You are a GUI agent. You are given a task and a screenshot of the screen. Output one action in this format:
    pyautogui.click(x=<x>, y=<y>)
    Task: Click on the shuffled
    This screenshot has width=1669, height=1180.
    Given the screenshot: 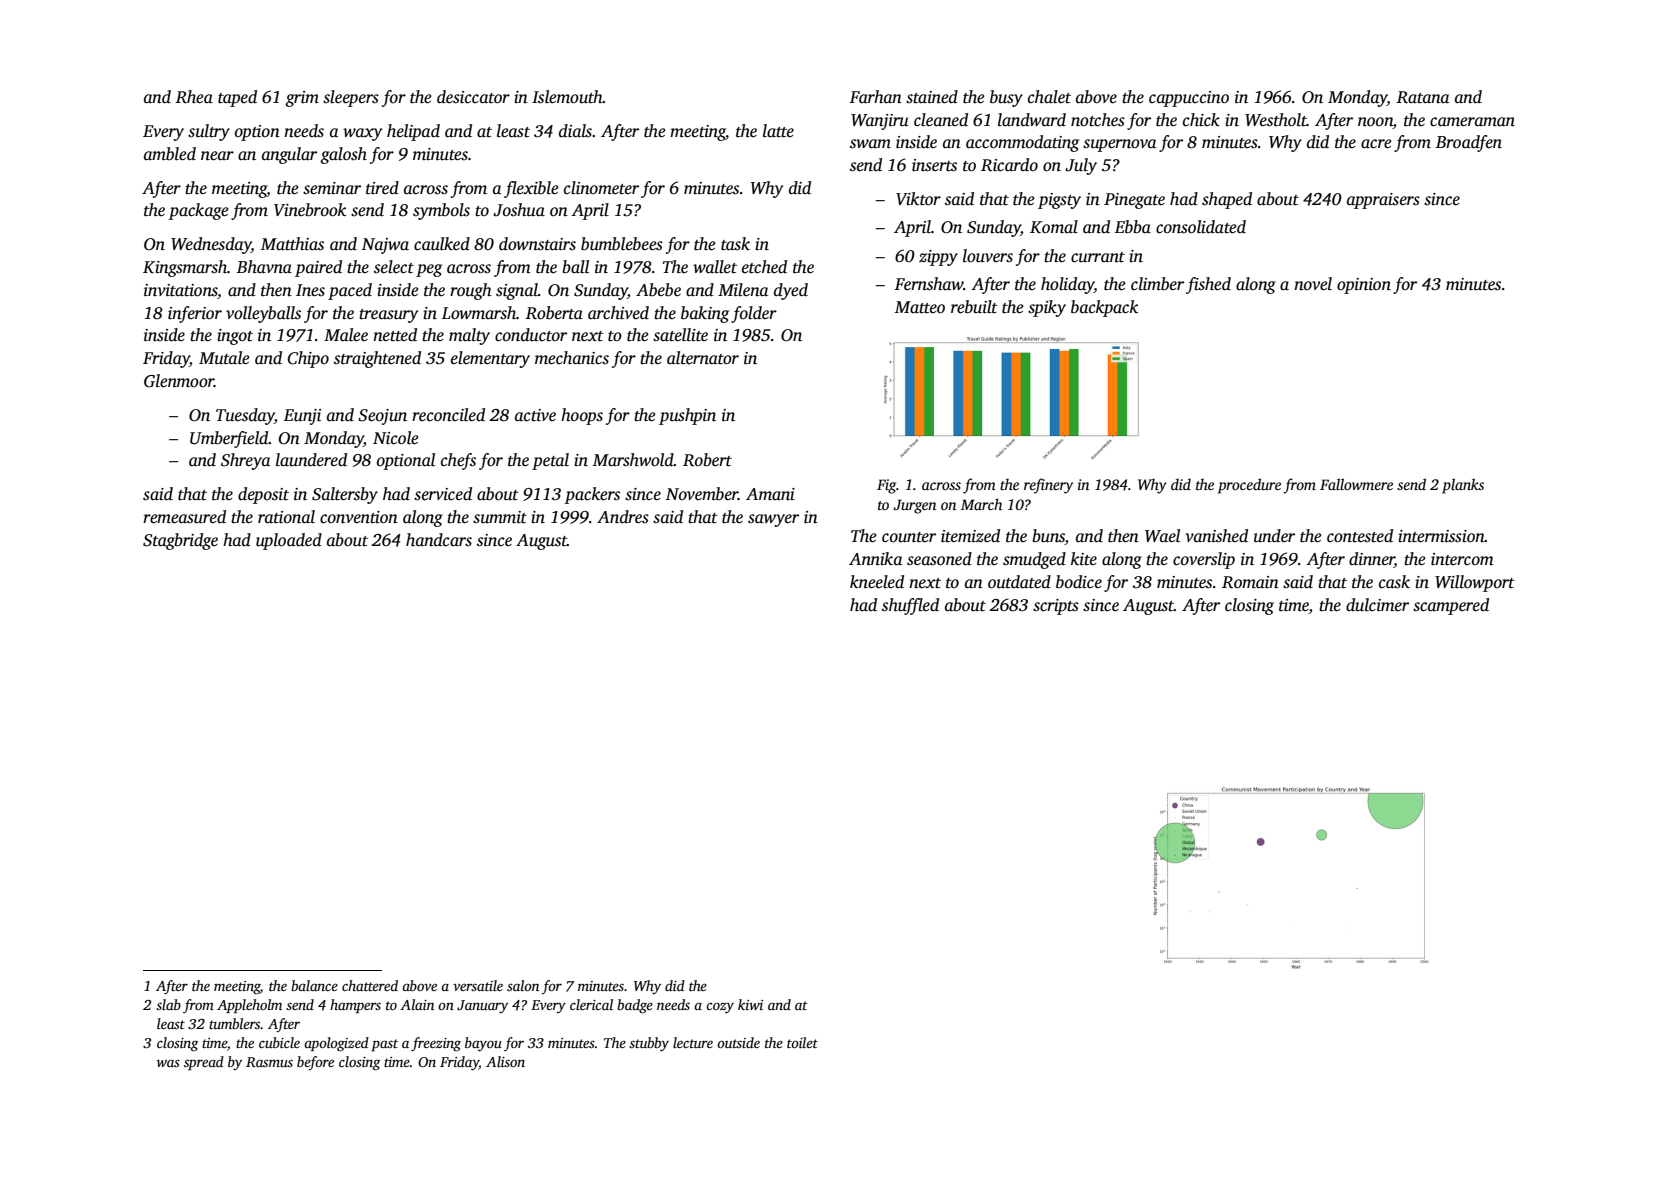 What is the action you would take?
    pyautogui.click(x=910, y=606)
